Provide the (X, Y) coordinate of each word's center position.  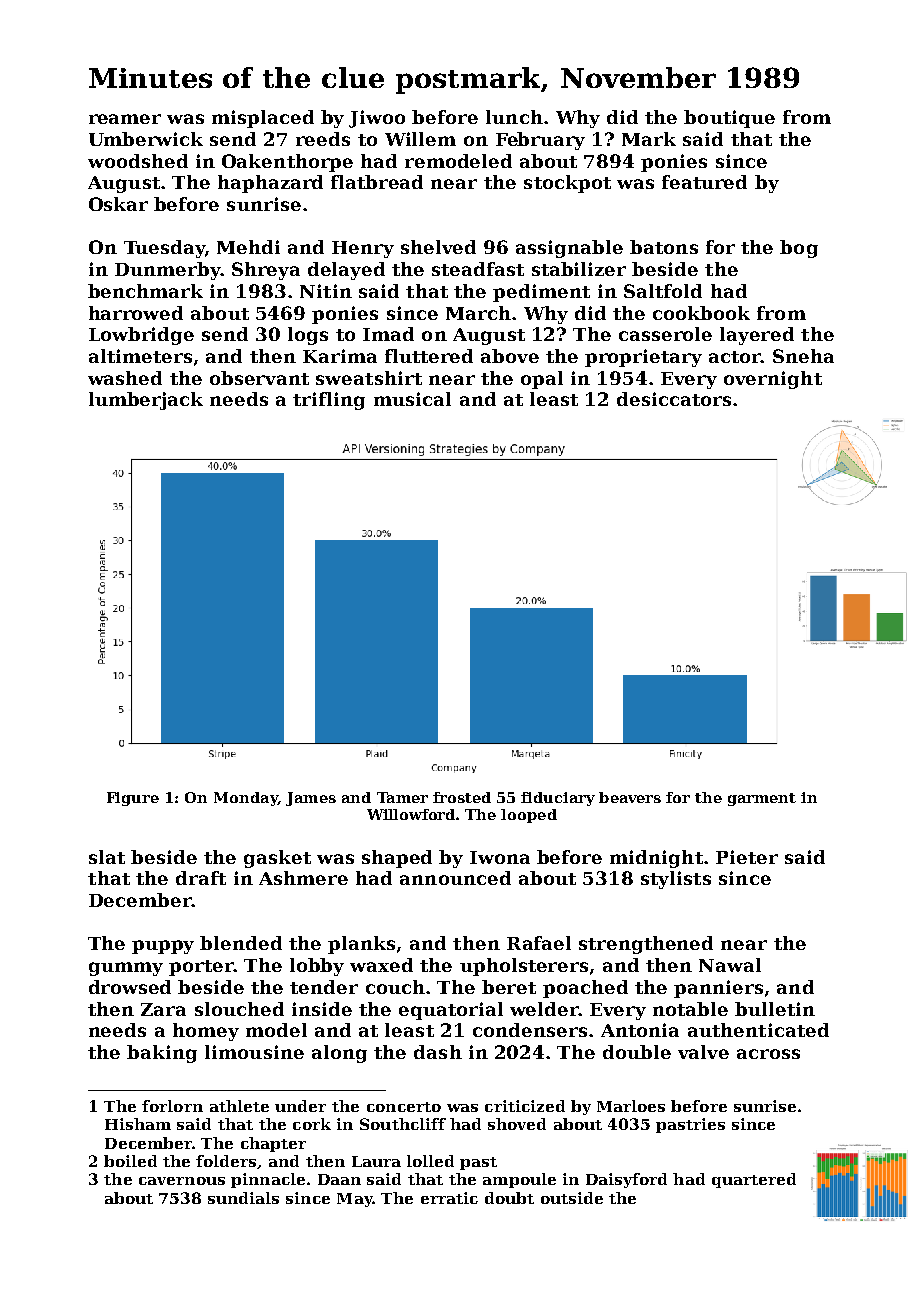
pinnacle (268, 1180)
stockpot (567, 184)
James (311, 799)
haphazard (270, 184)
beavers (630, 797)
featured (704, 182)
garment (762, 799)
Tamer (402, 797)
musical (412, 399)
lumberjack (146, 401)
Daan (339, 1179)
